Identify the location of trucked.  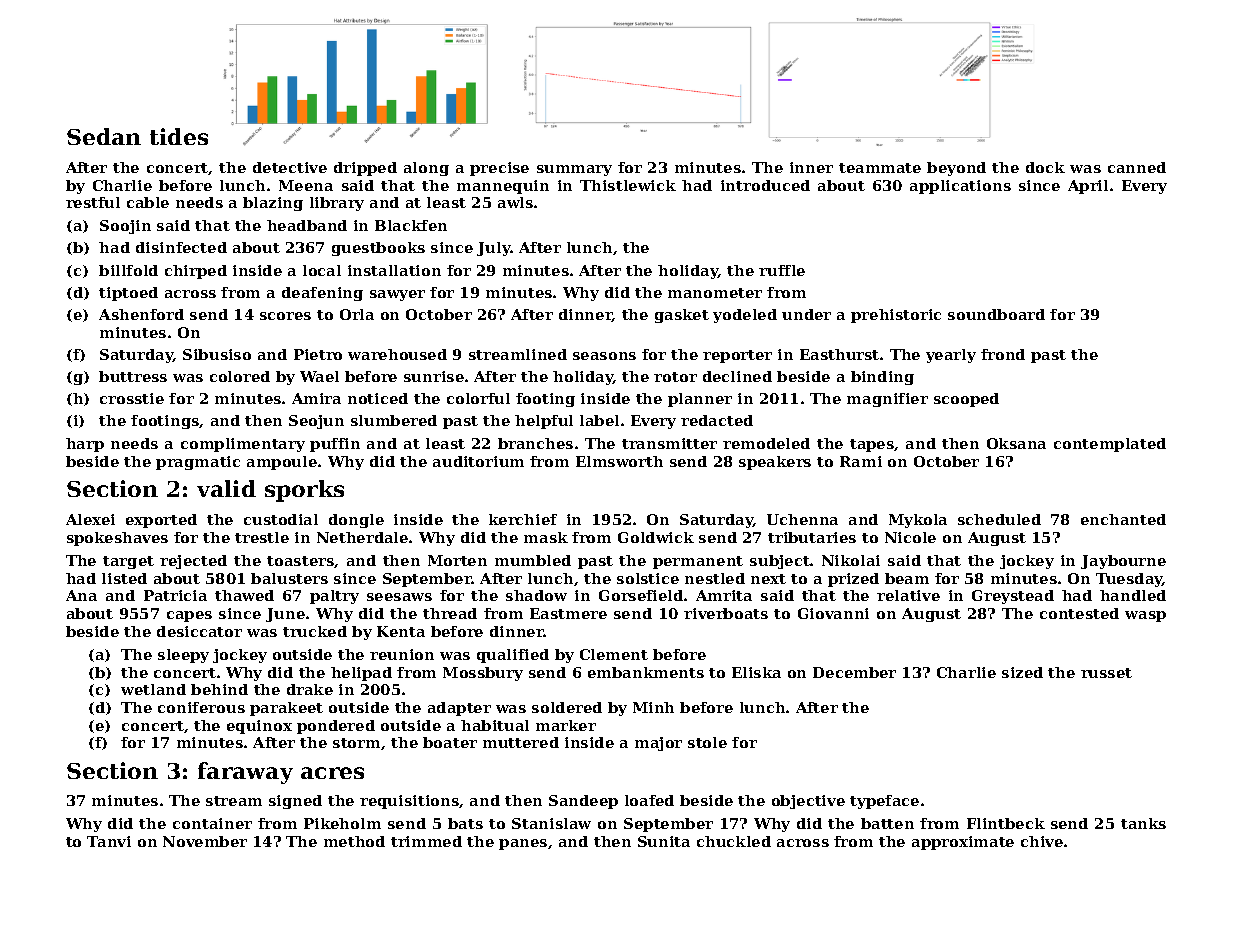
(315, 631).
